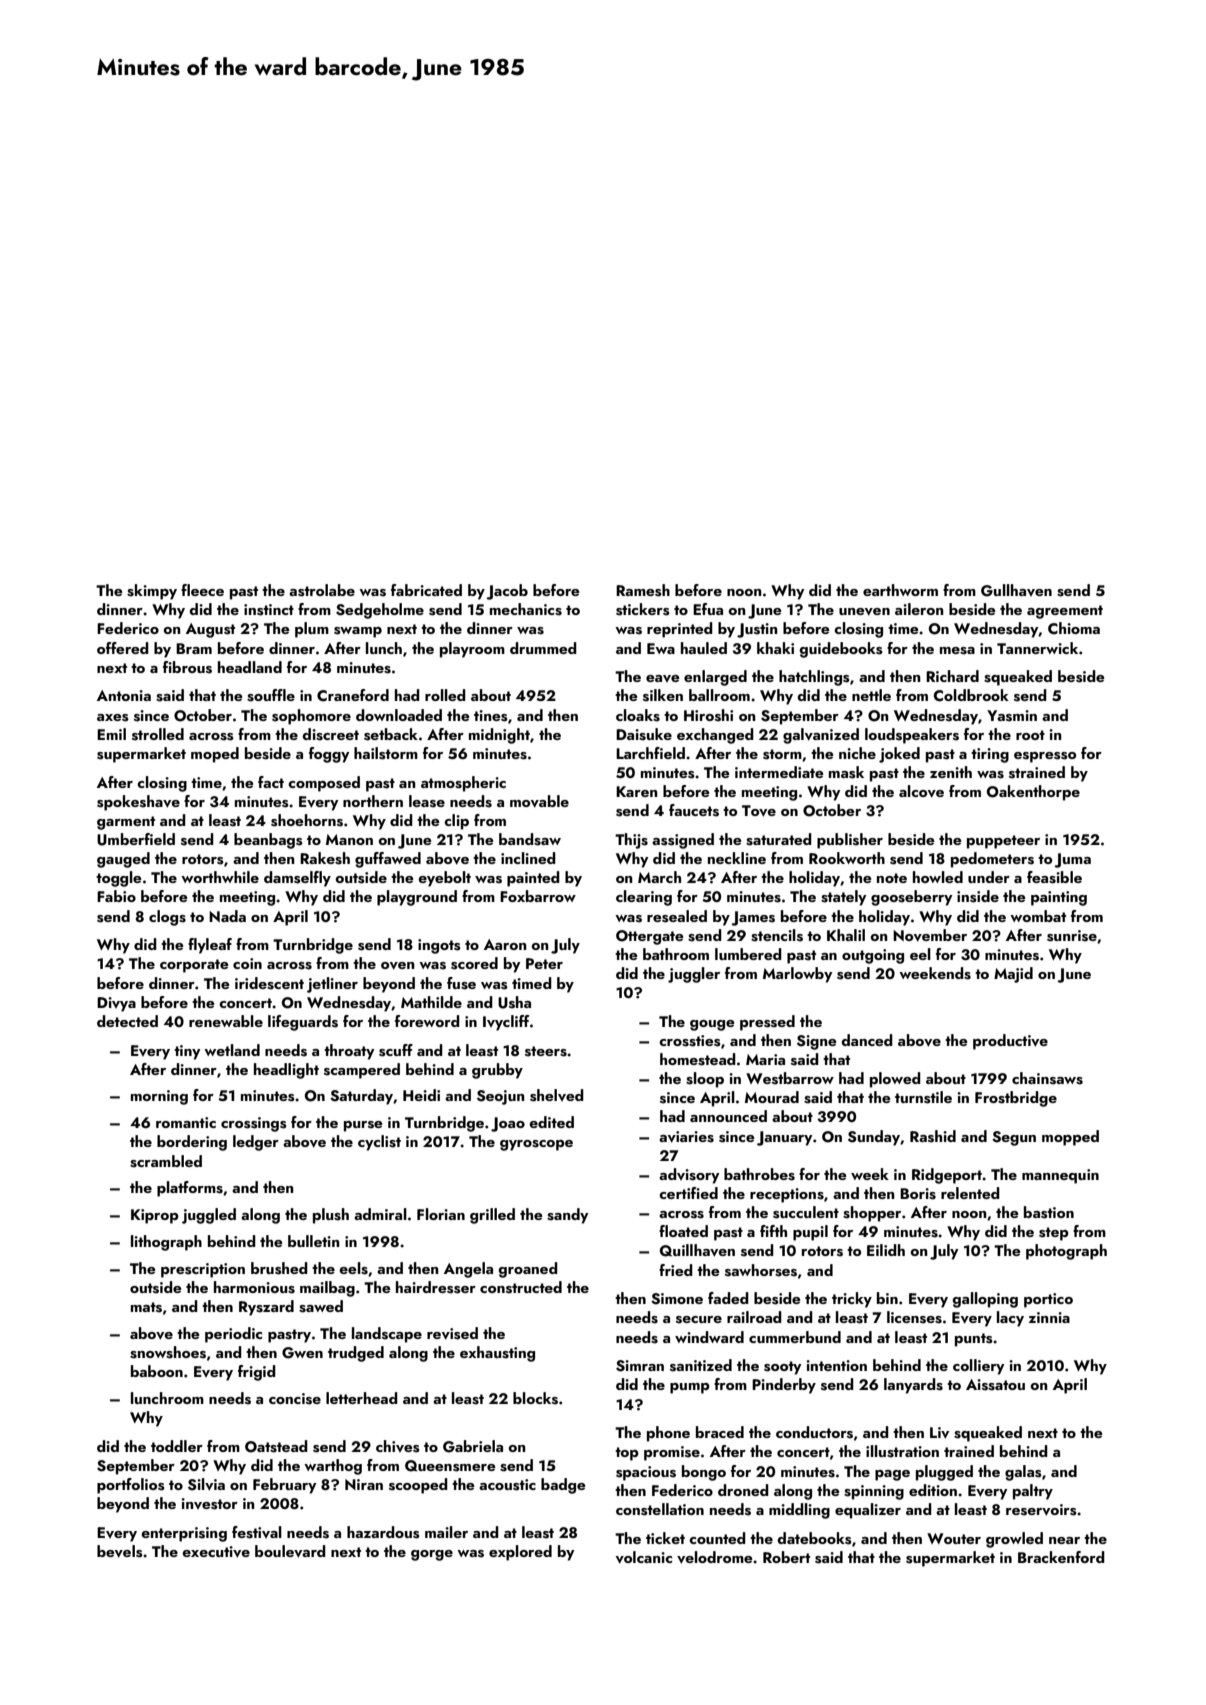 This screenshot has width=1206, height=1705. Describe the element at coordinates (202, 590) in the screenshot. I see `fleece` at that location.
